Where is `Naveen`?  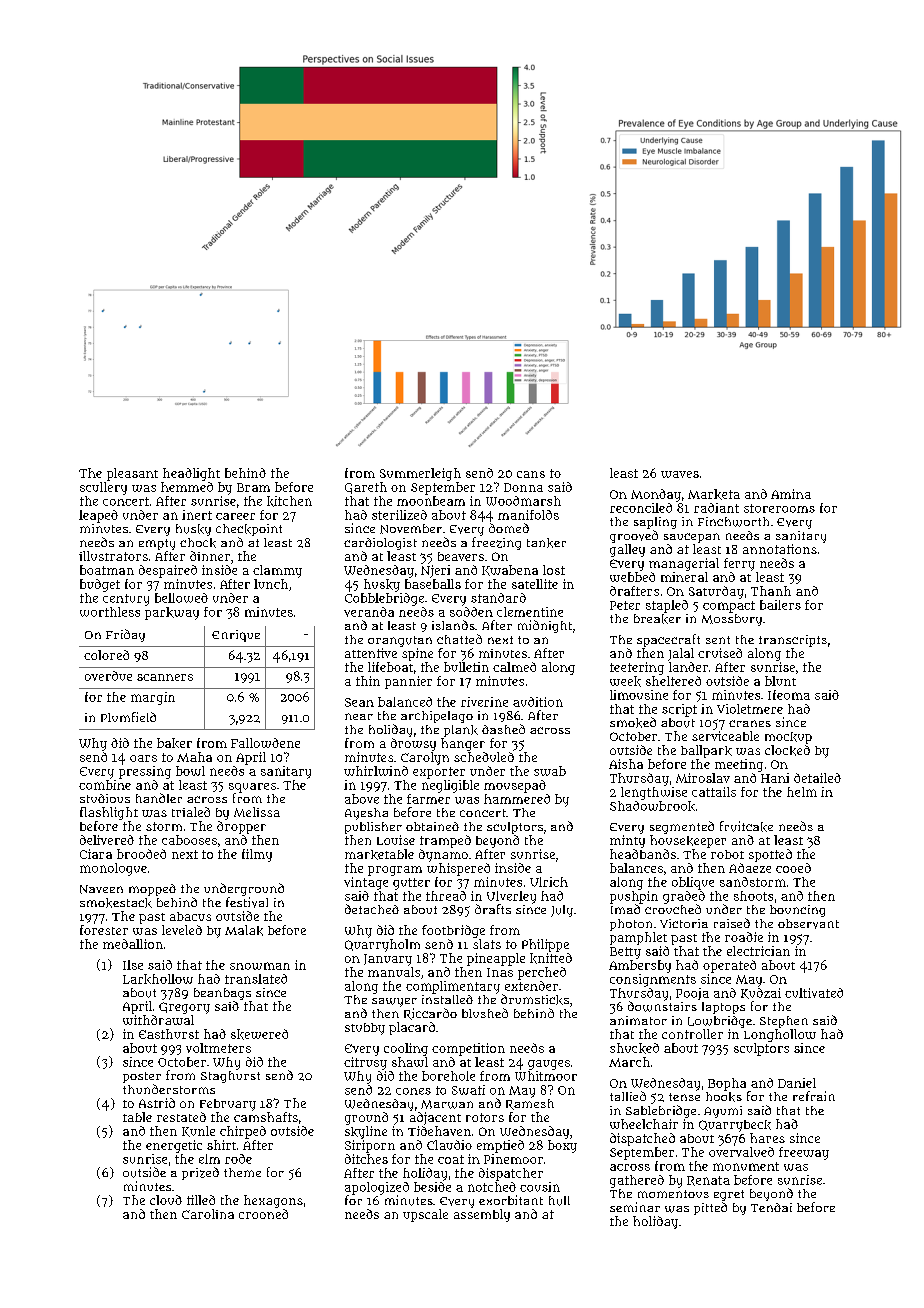 Naveen is located at coordinates (101, 889).
